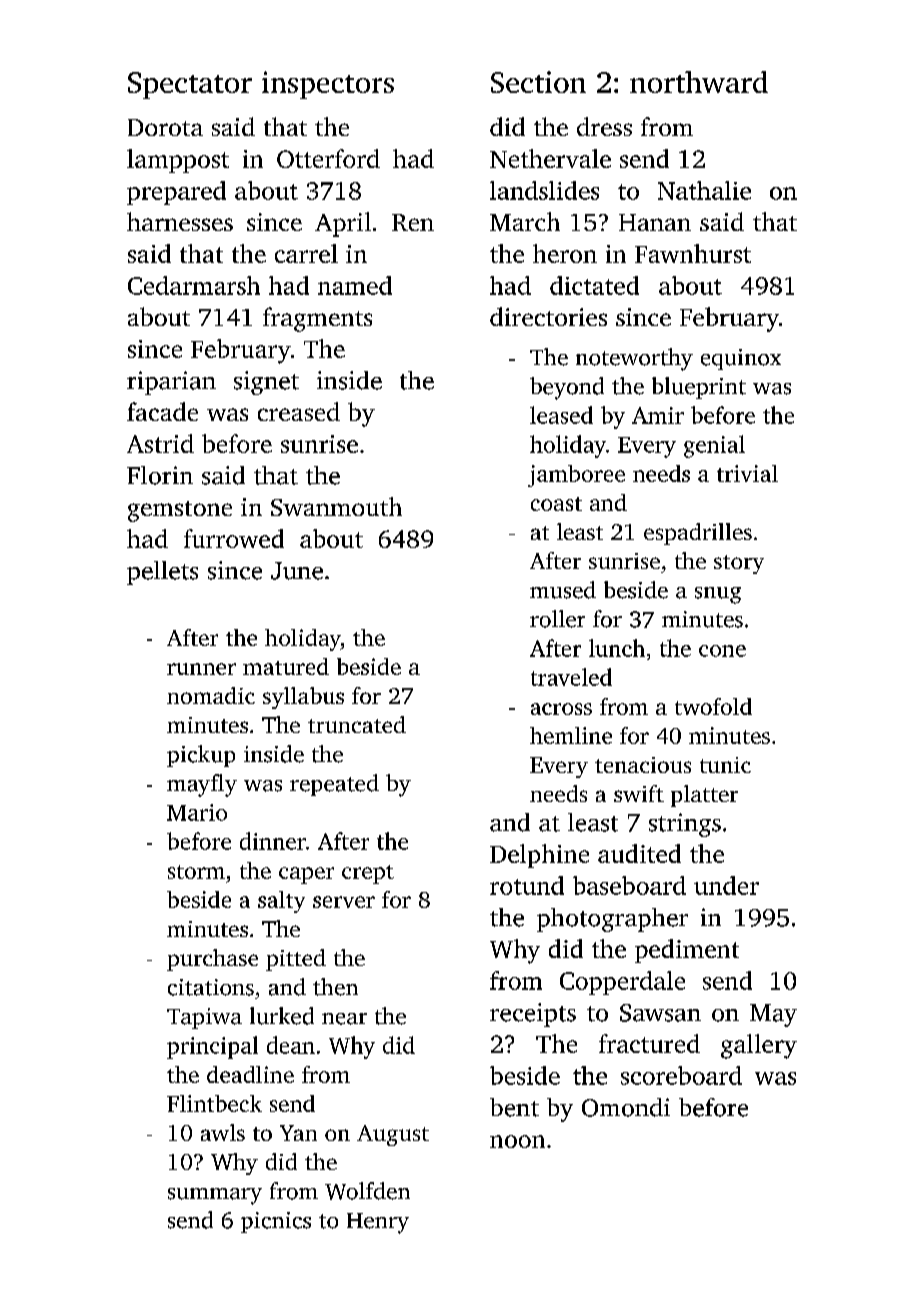  Describe the element at coordinates (533, 1015) in the screenshot. I see `receipts` at that location.
